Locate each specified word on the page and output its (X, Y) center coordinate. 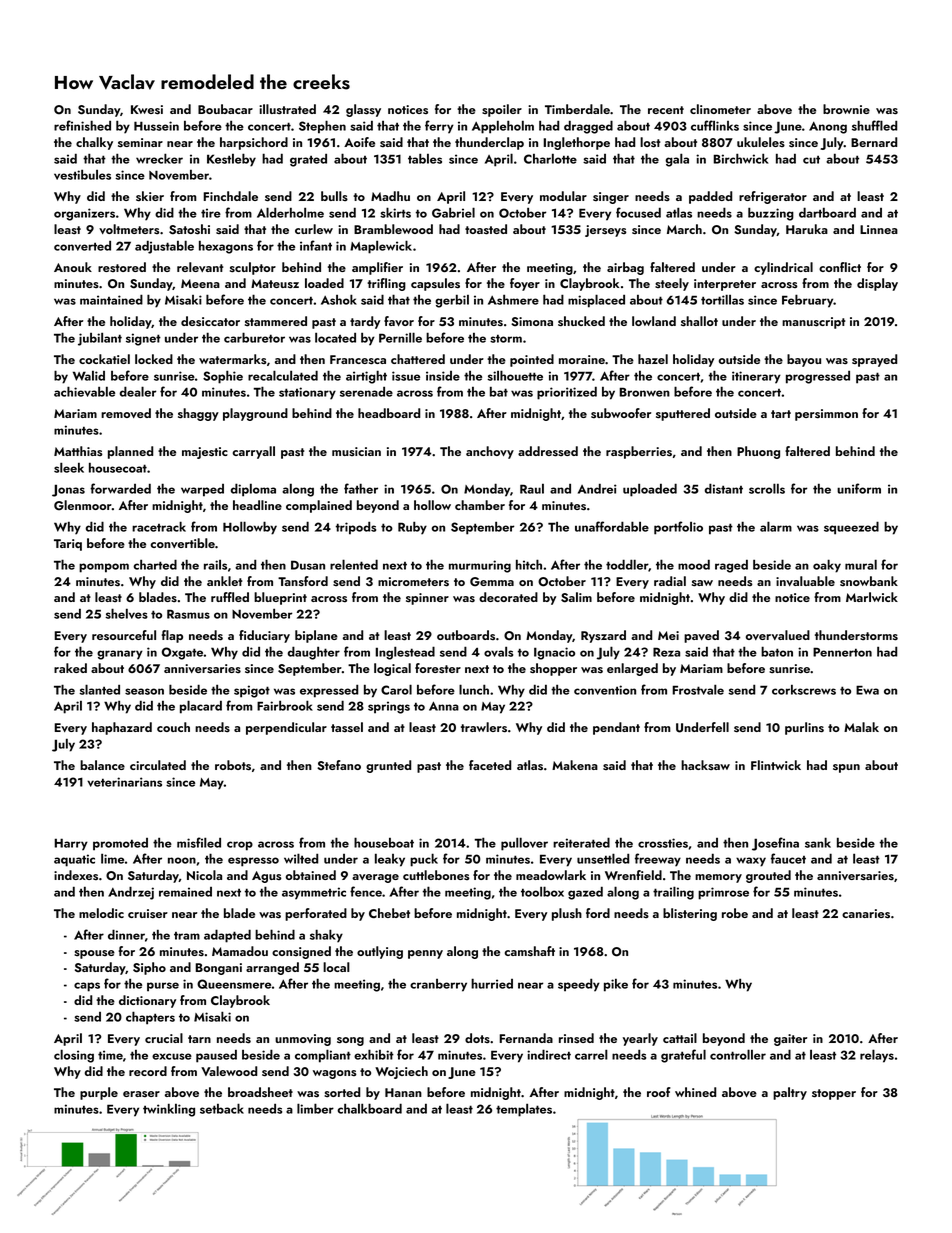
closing (74, 1056)
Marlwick (872, 597)
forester (438, 668)
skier (150, 196)
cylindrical (783, 268)
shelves (126, 613)
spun (846, 768)
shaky (326, 936)
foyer (525, 284)
